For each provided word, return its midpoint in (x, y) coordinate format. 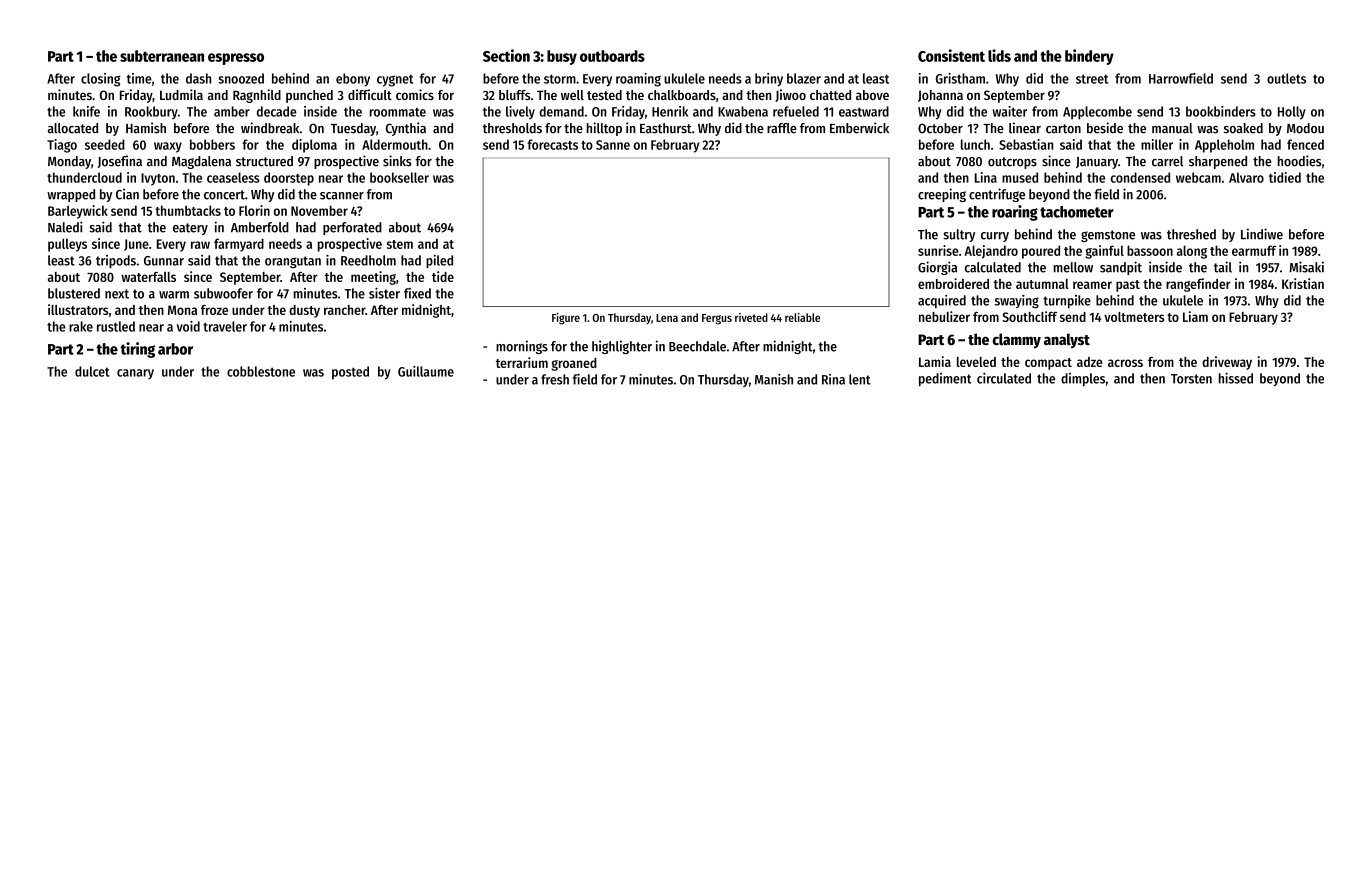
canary (135, 374)
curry (995, 237)
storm (560, 79)
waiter (1010, 111)
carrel (1167, 161)
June (136, 245)
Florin (254, 210)
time (139, 78)
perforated (352, 228)
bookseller (399, 177)
